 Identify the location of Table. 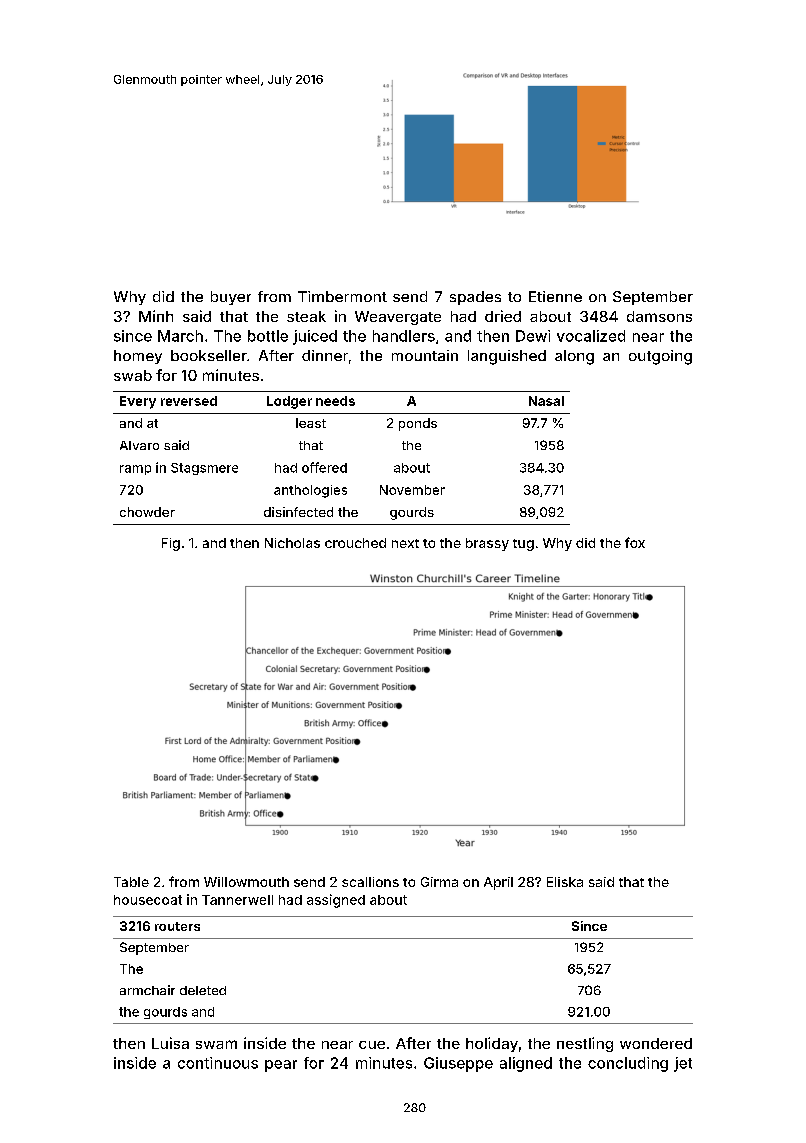
(131, 882).
